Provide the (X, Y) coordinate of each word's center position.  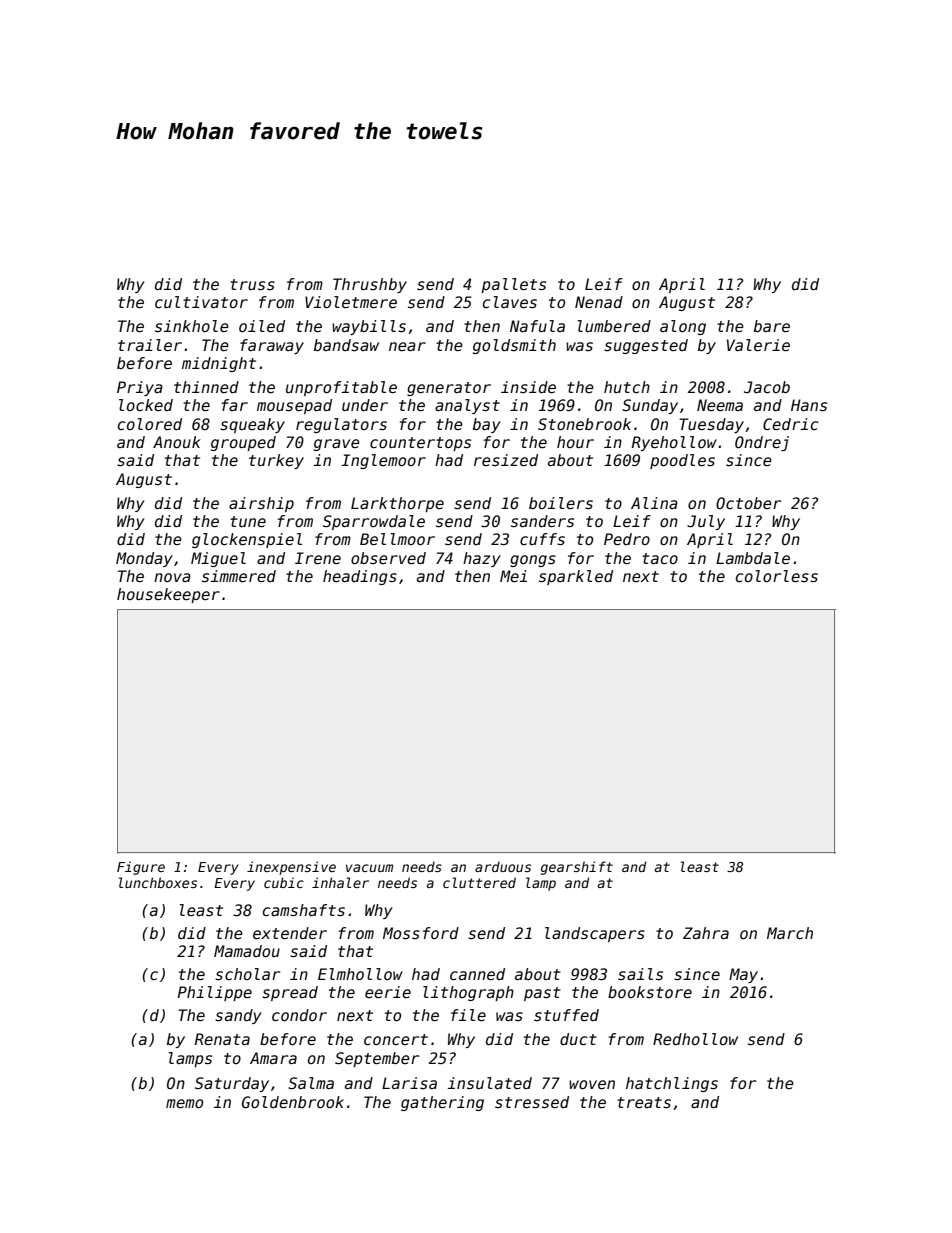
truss (252, 285)
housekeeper (168, 595)
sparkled (576, 577)
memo (184, 1103)
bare (772, 326)
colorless (777, 576)
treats (644, 1103)
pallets (513, 285)
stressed (532, 1102)
